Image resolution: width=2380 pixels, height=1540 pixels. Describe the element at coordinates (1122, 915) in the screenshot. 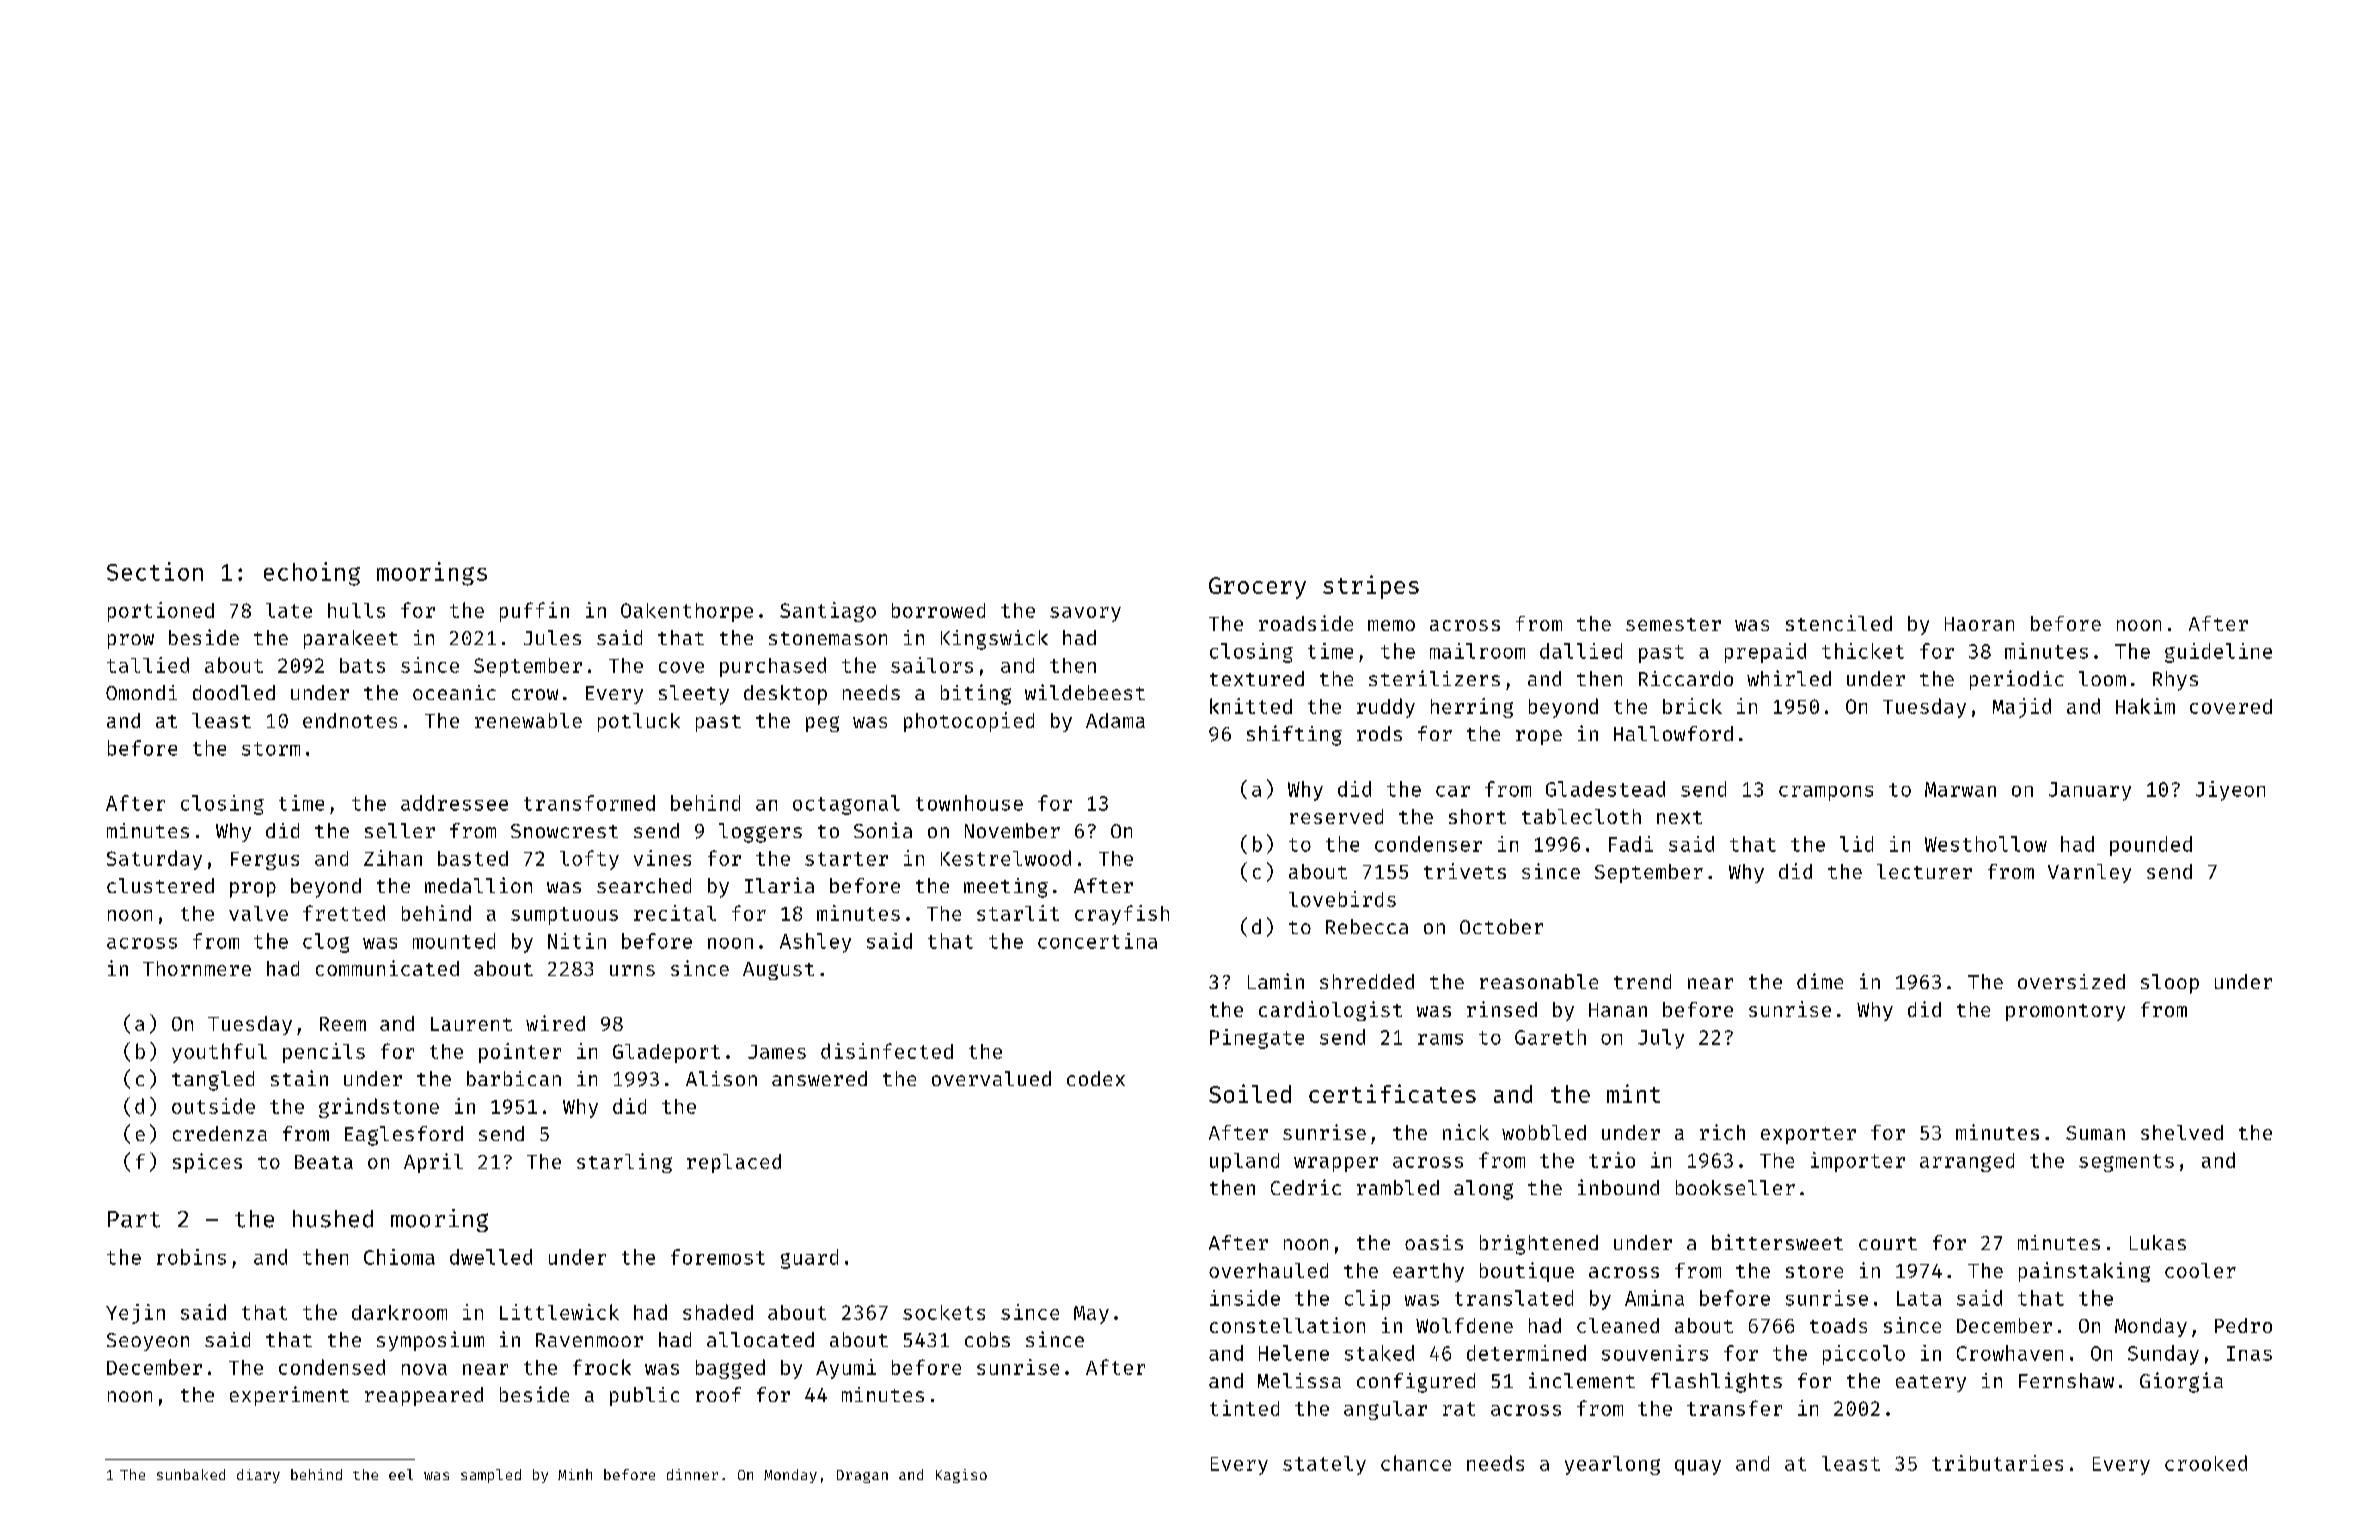

I see `crayfish` at that location.
